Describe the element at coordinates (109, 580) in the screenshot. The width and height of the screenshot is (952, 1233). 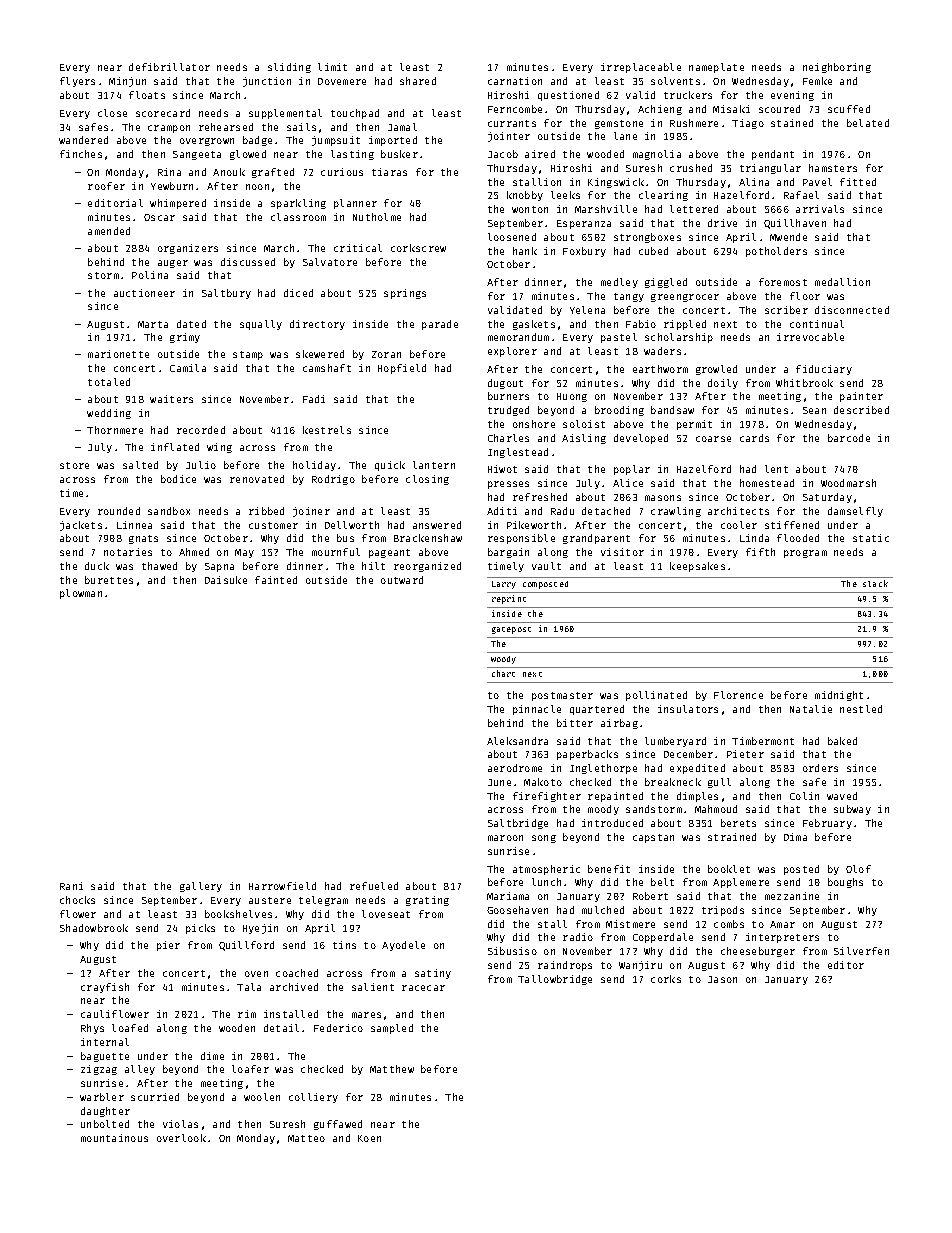
I see `burettes` at that location.
